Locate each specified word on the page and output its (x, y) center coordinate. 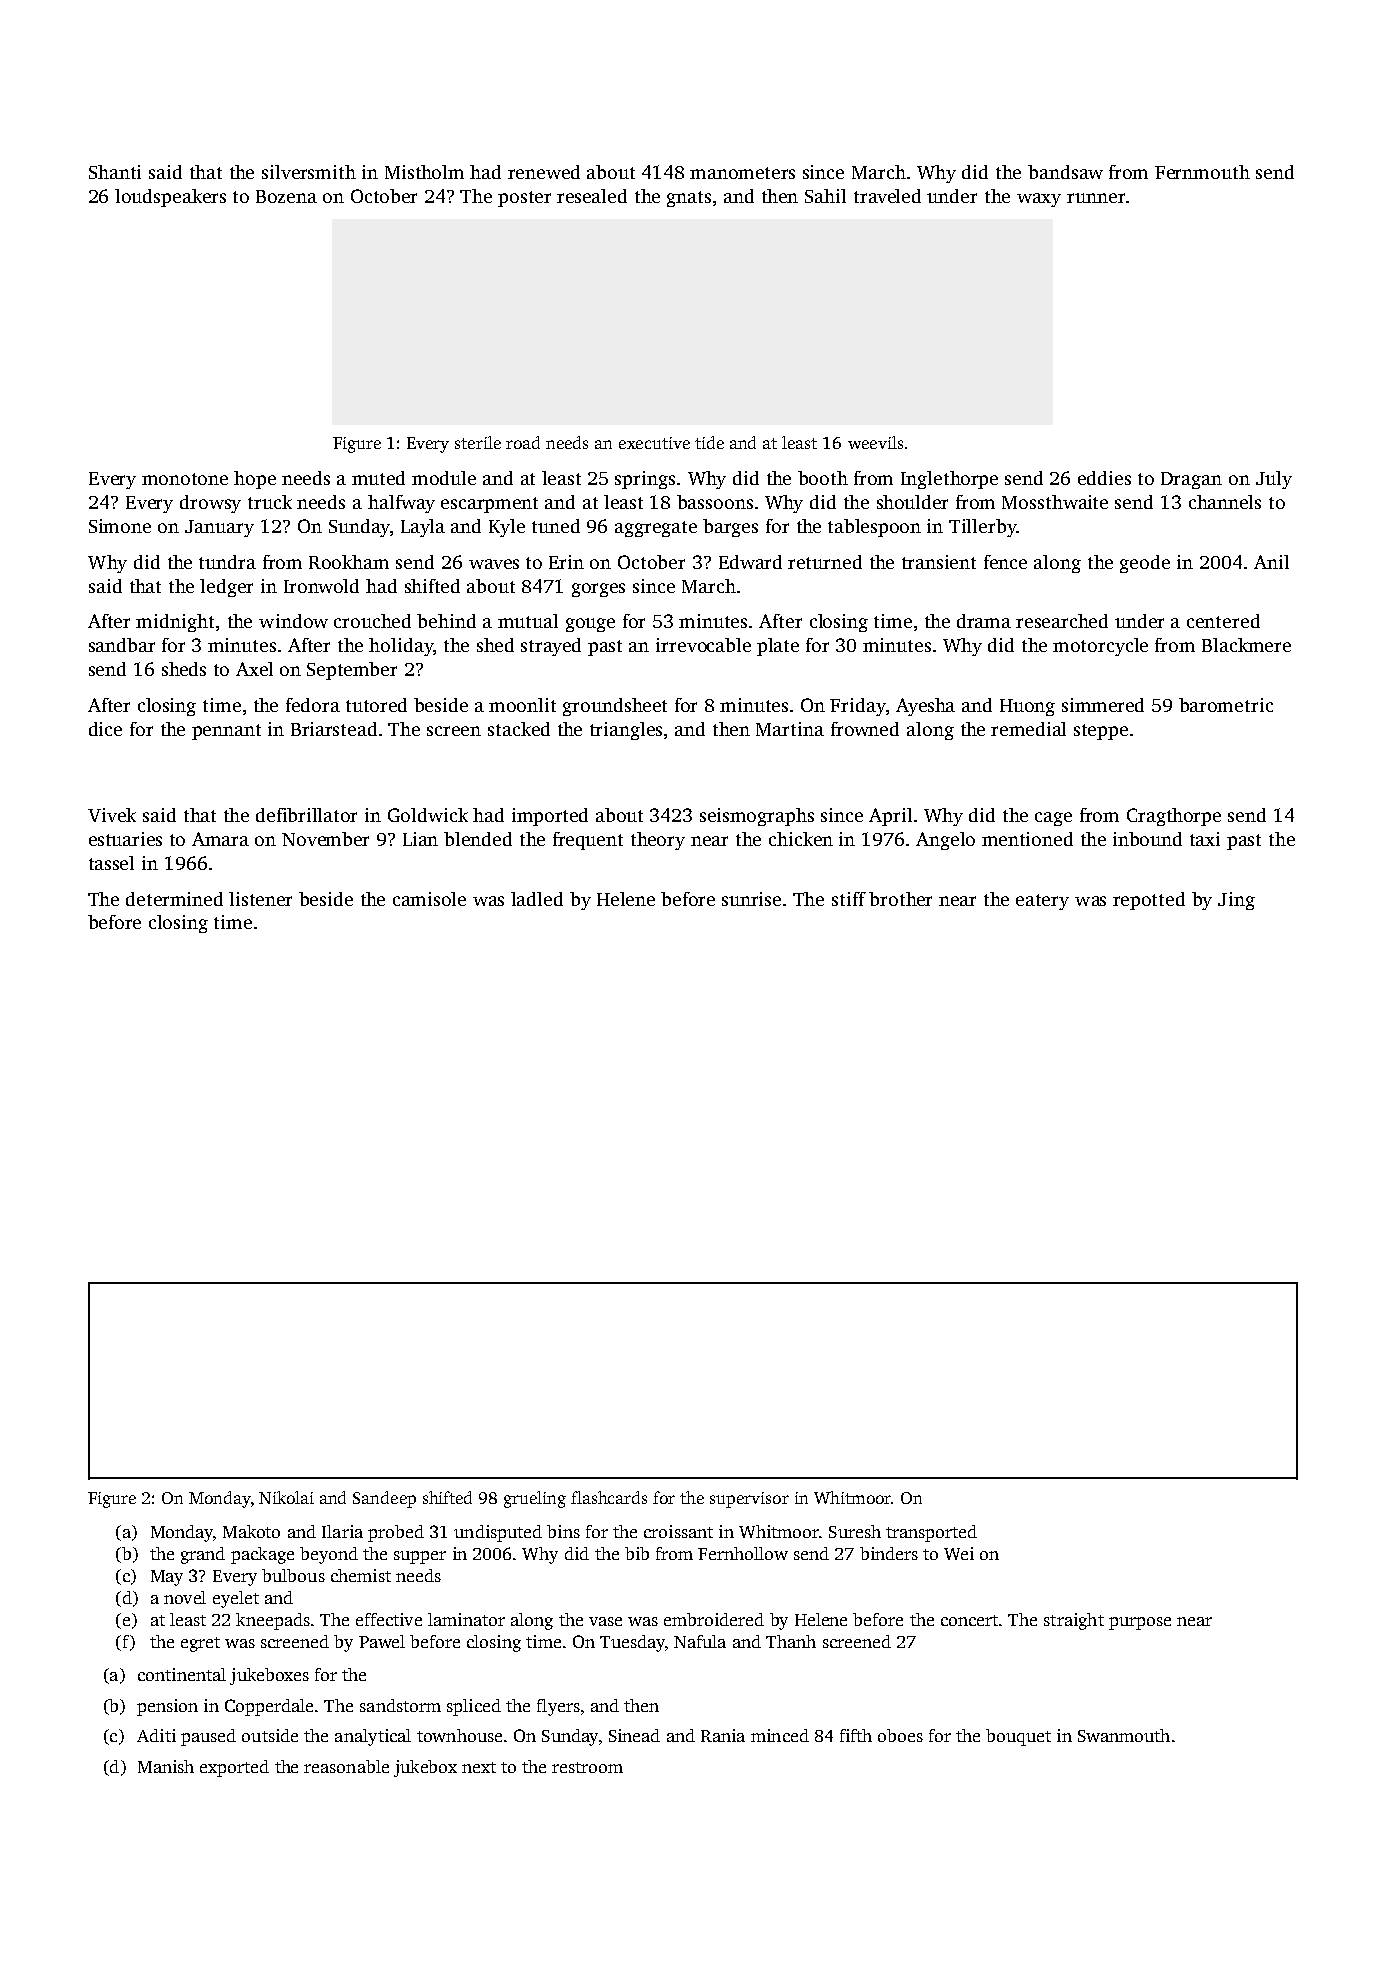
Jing (1236, 901)
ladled (537, 899)
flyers (558, 1707)
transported (931, 1533)
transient (939, 562)
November (325, 839)
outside (270, 1735)
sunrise (751, 899)
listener (260, 899)
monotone (185, 479)
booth (823, 478)
